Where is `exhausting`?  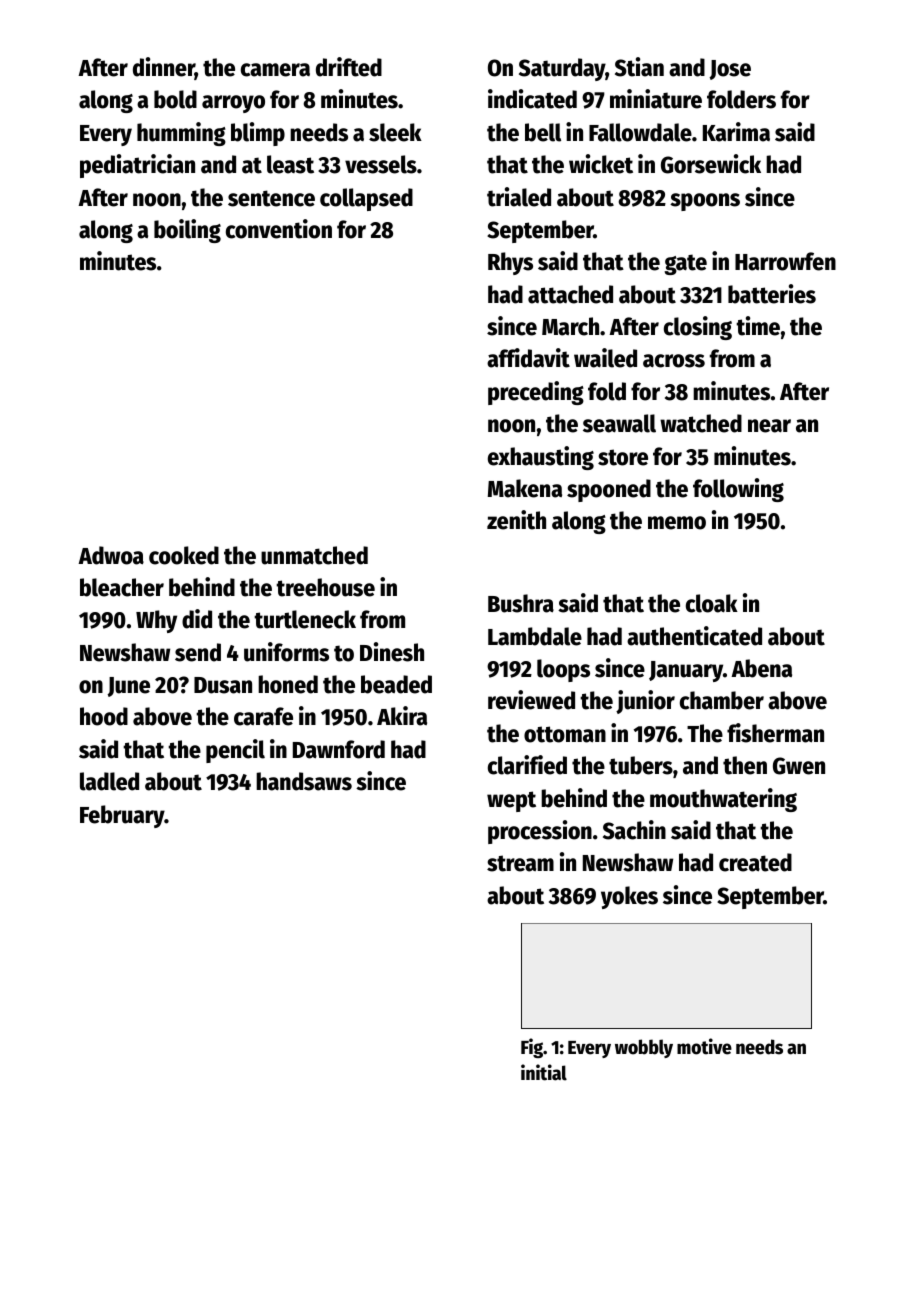 exhausting is located at coordinates (541, 458).
